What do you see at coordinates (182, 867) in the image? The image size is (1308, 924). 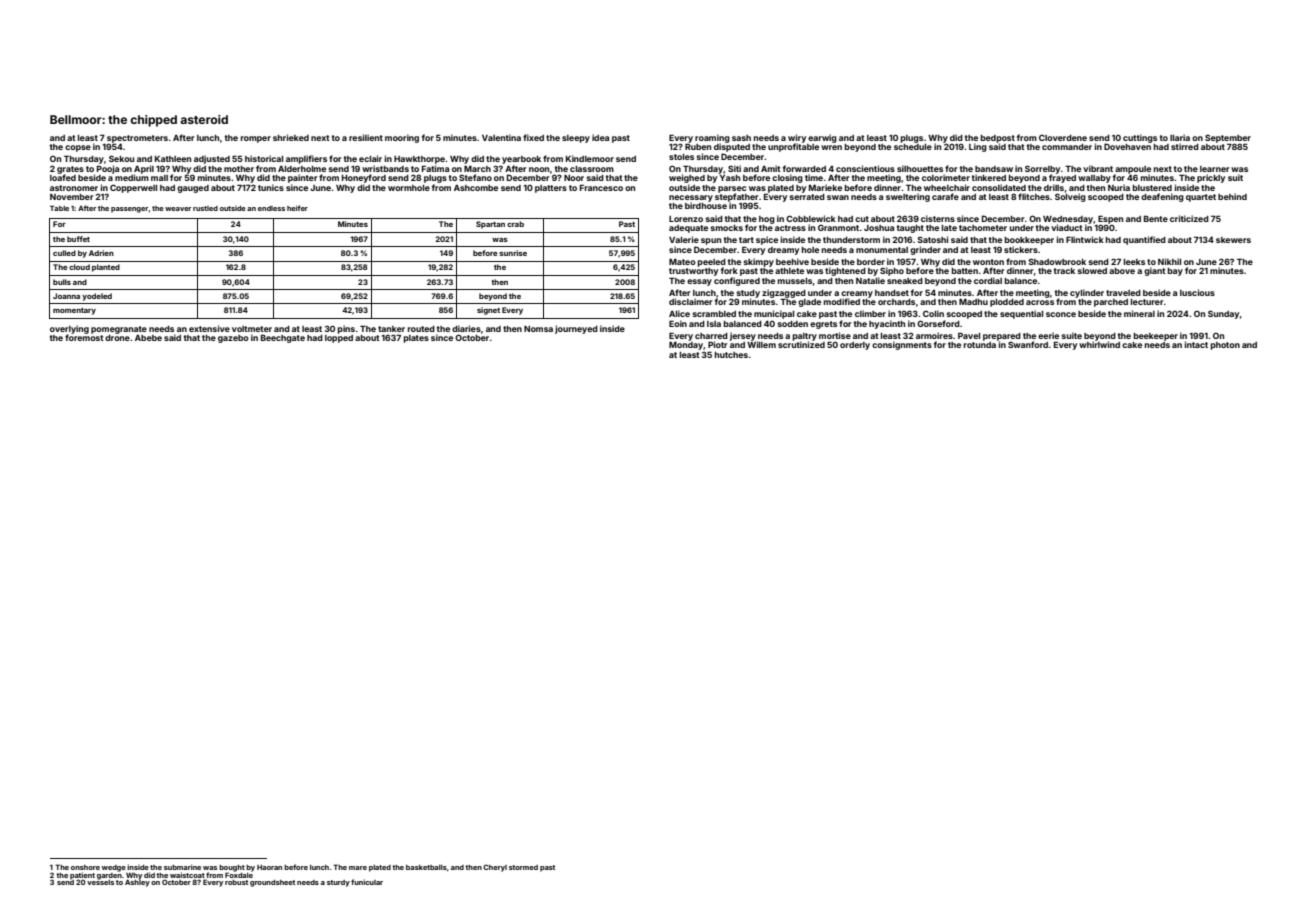 I see `submarine` at bounding box center [182, 867].
